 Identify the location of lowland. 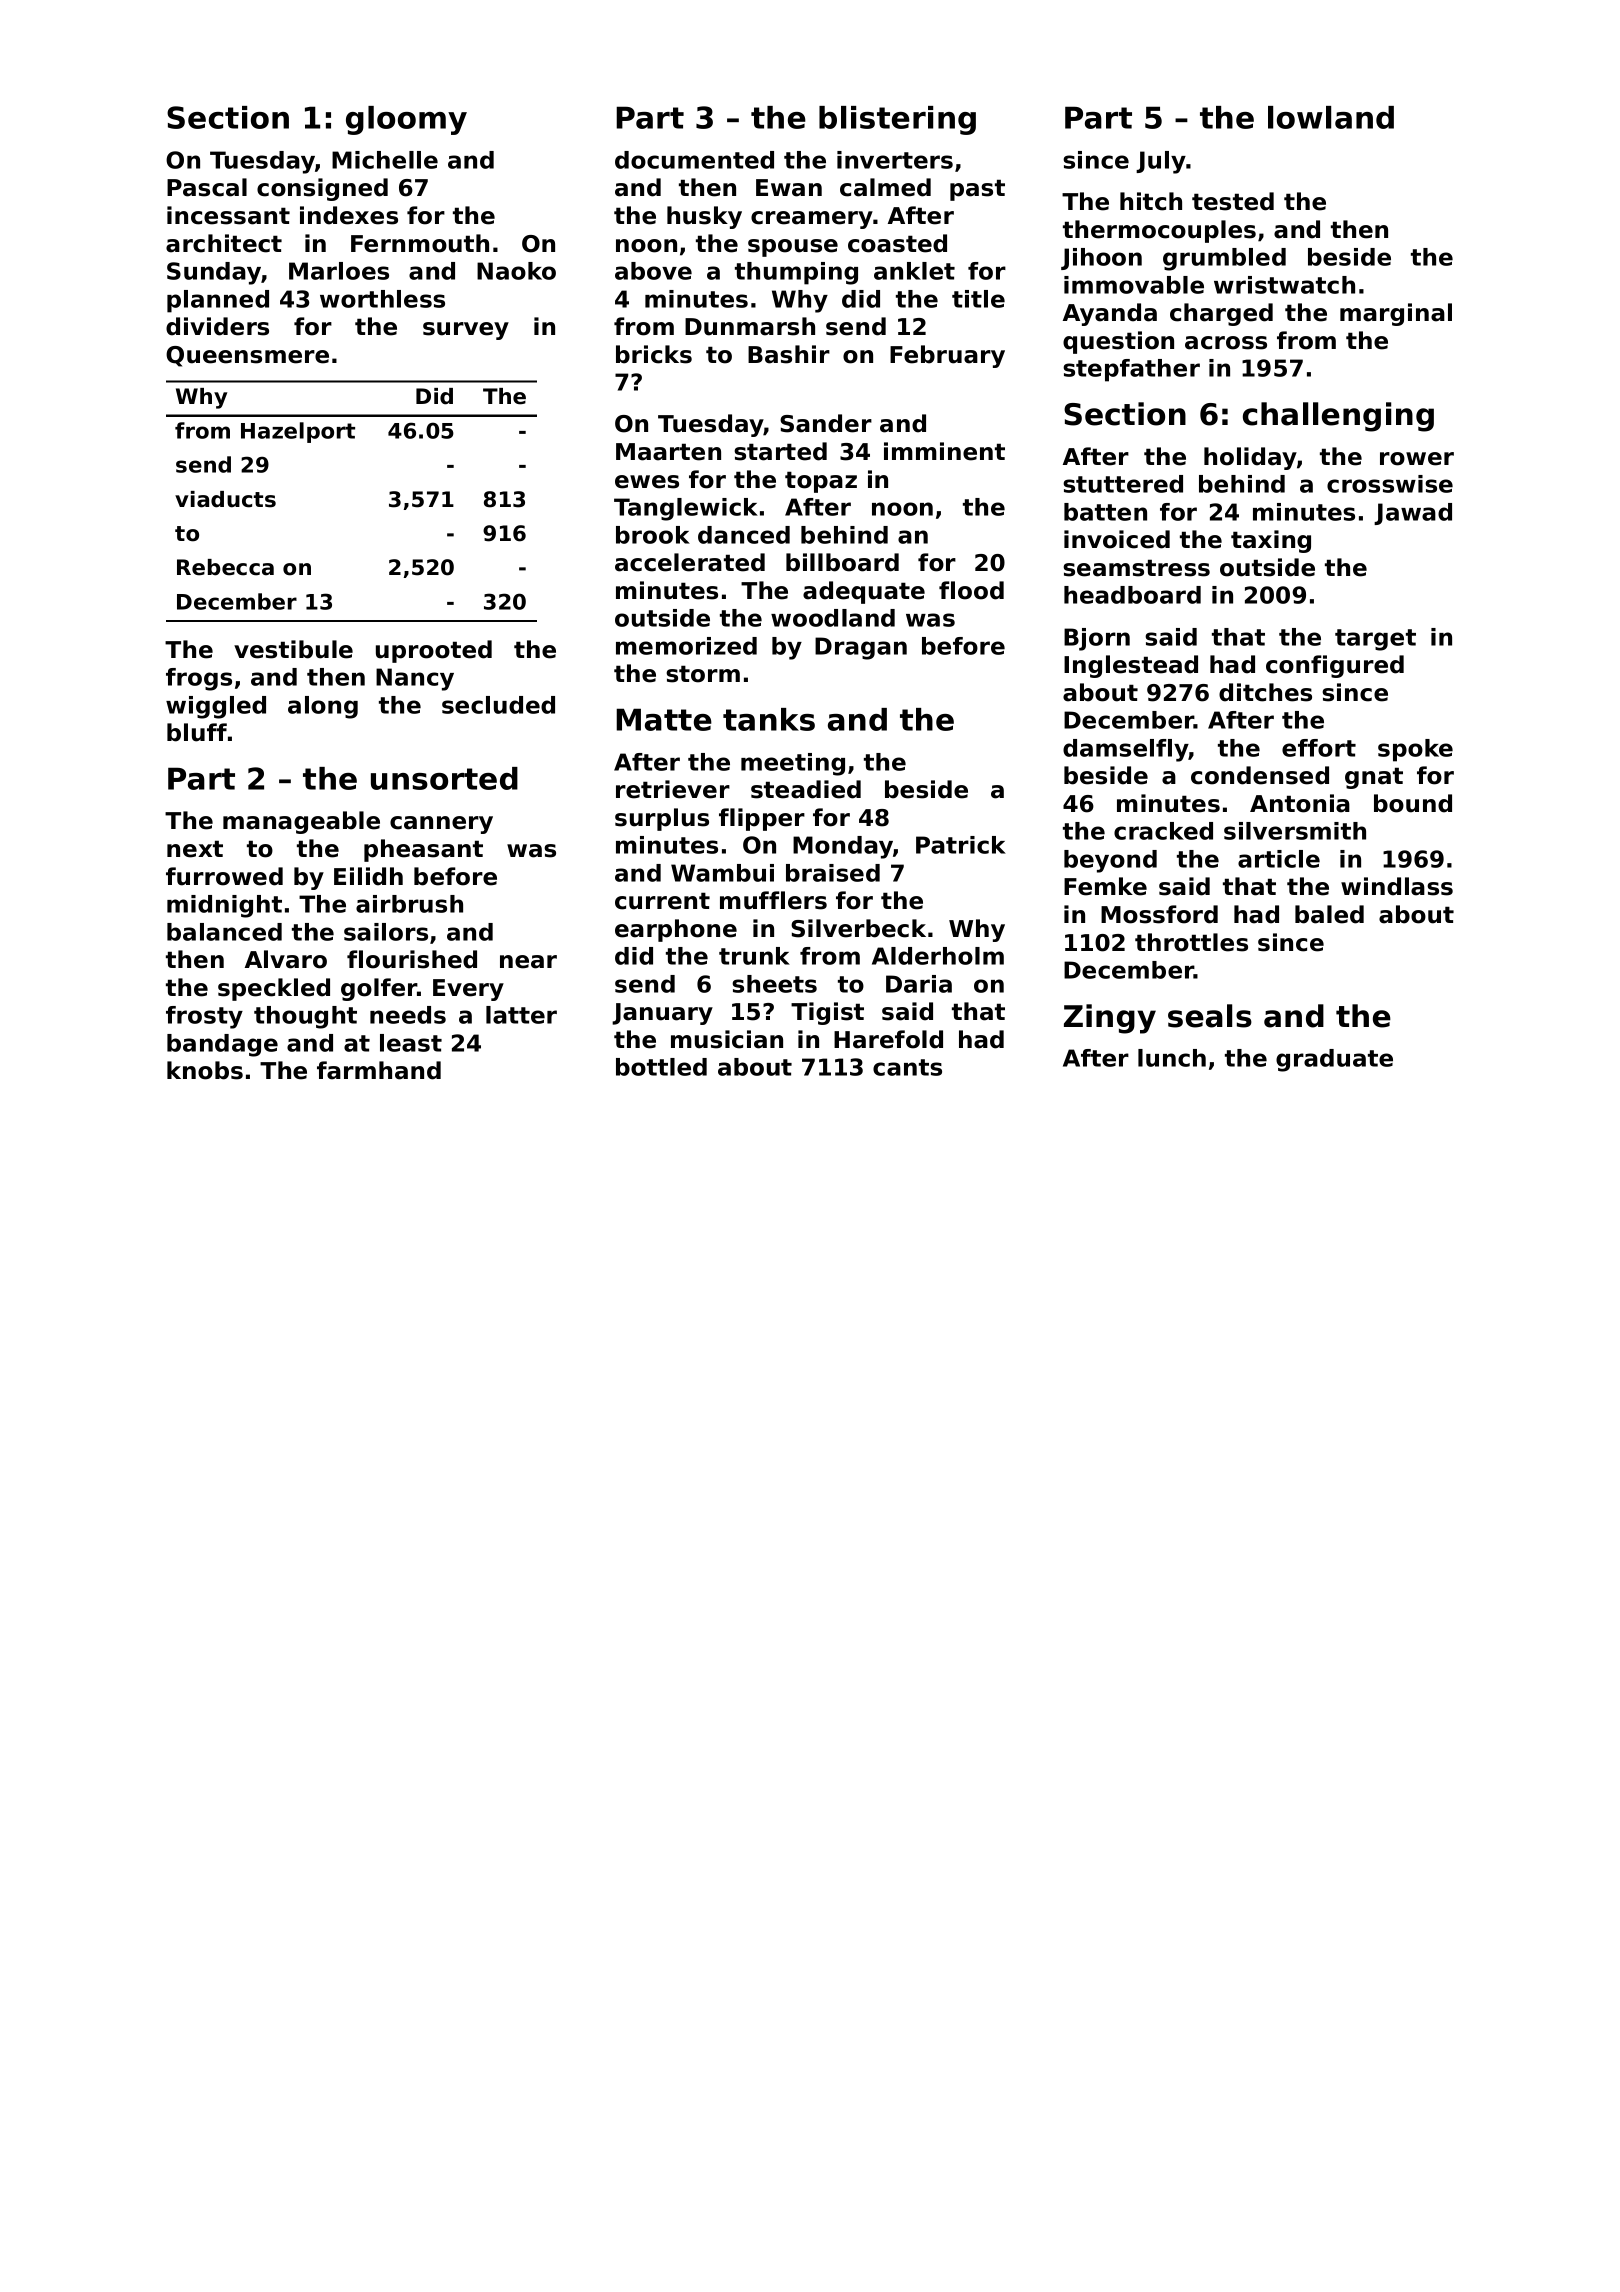
(1331, 117).
